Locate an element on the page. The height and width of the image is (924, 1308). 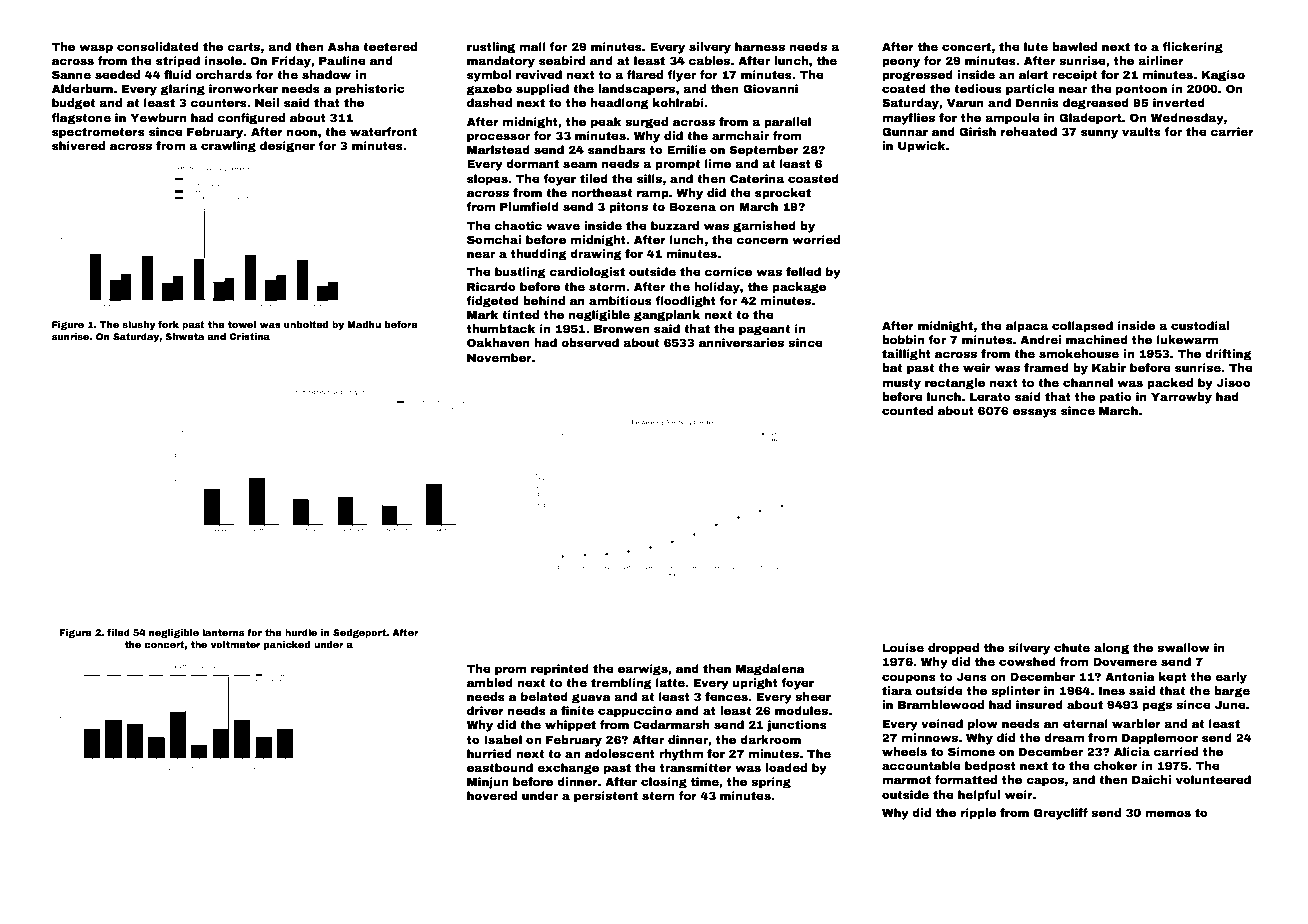
earwigs is located at coordinates (643, 670).
